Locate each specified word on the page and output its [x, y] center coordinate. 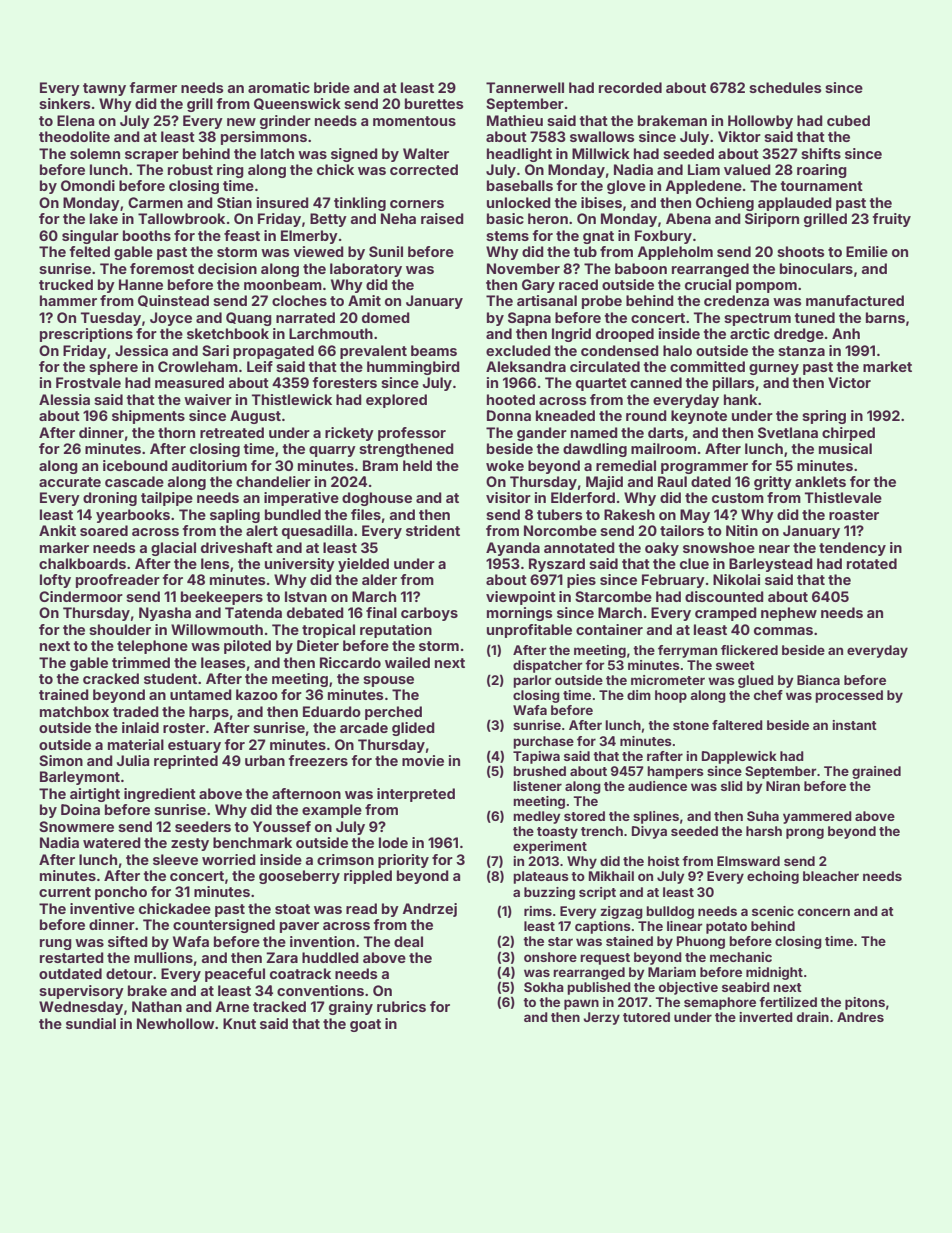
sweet [735, 665]
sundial [91, 1023]
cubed [848, 120]
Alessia [64, 399]
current [65, 892]
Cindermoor [81, 596]
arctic [750, 333]
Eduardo [332, 711]
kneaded [565, 415]
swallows [602, 136]
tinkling [360, 204]
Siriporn [772, 220]
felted [90, 251]
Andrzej [429, 910]
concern [824, 912]
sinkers [65, 103]
